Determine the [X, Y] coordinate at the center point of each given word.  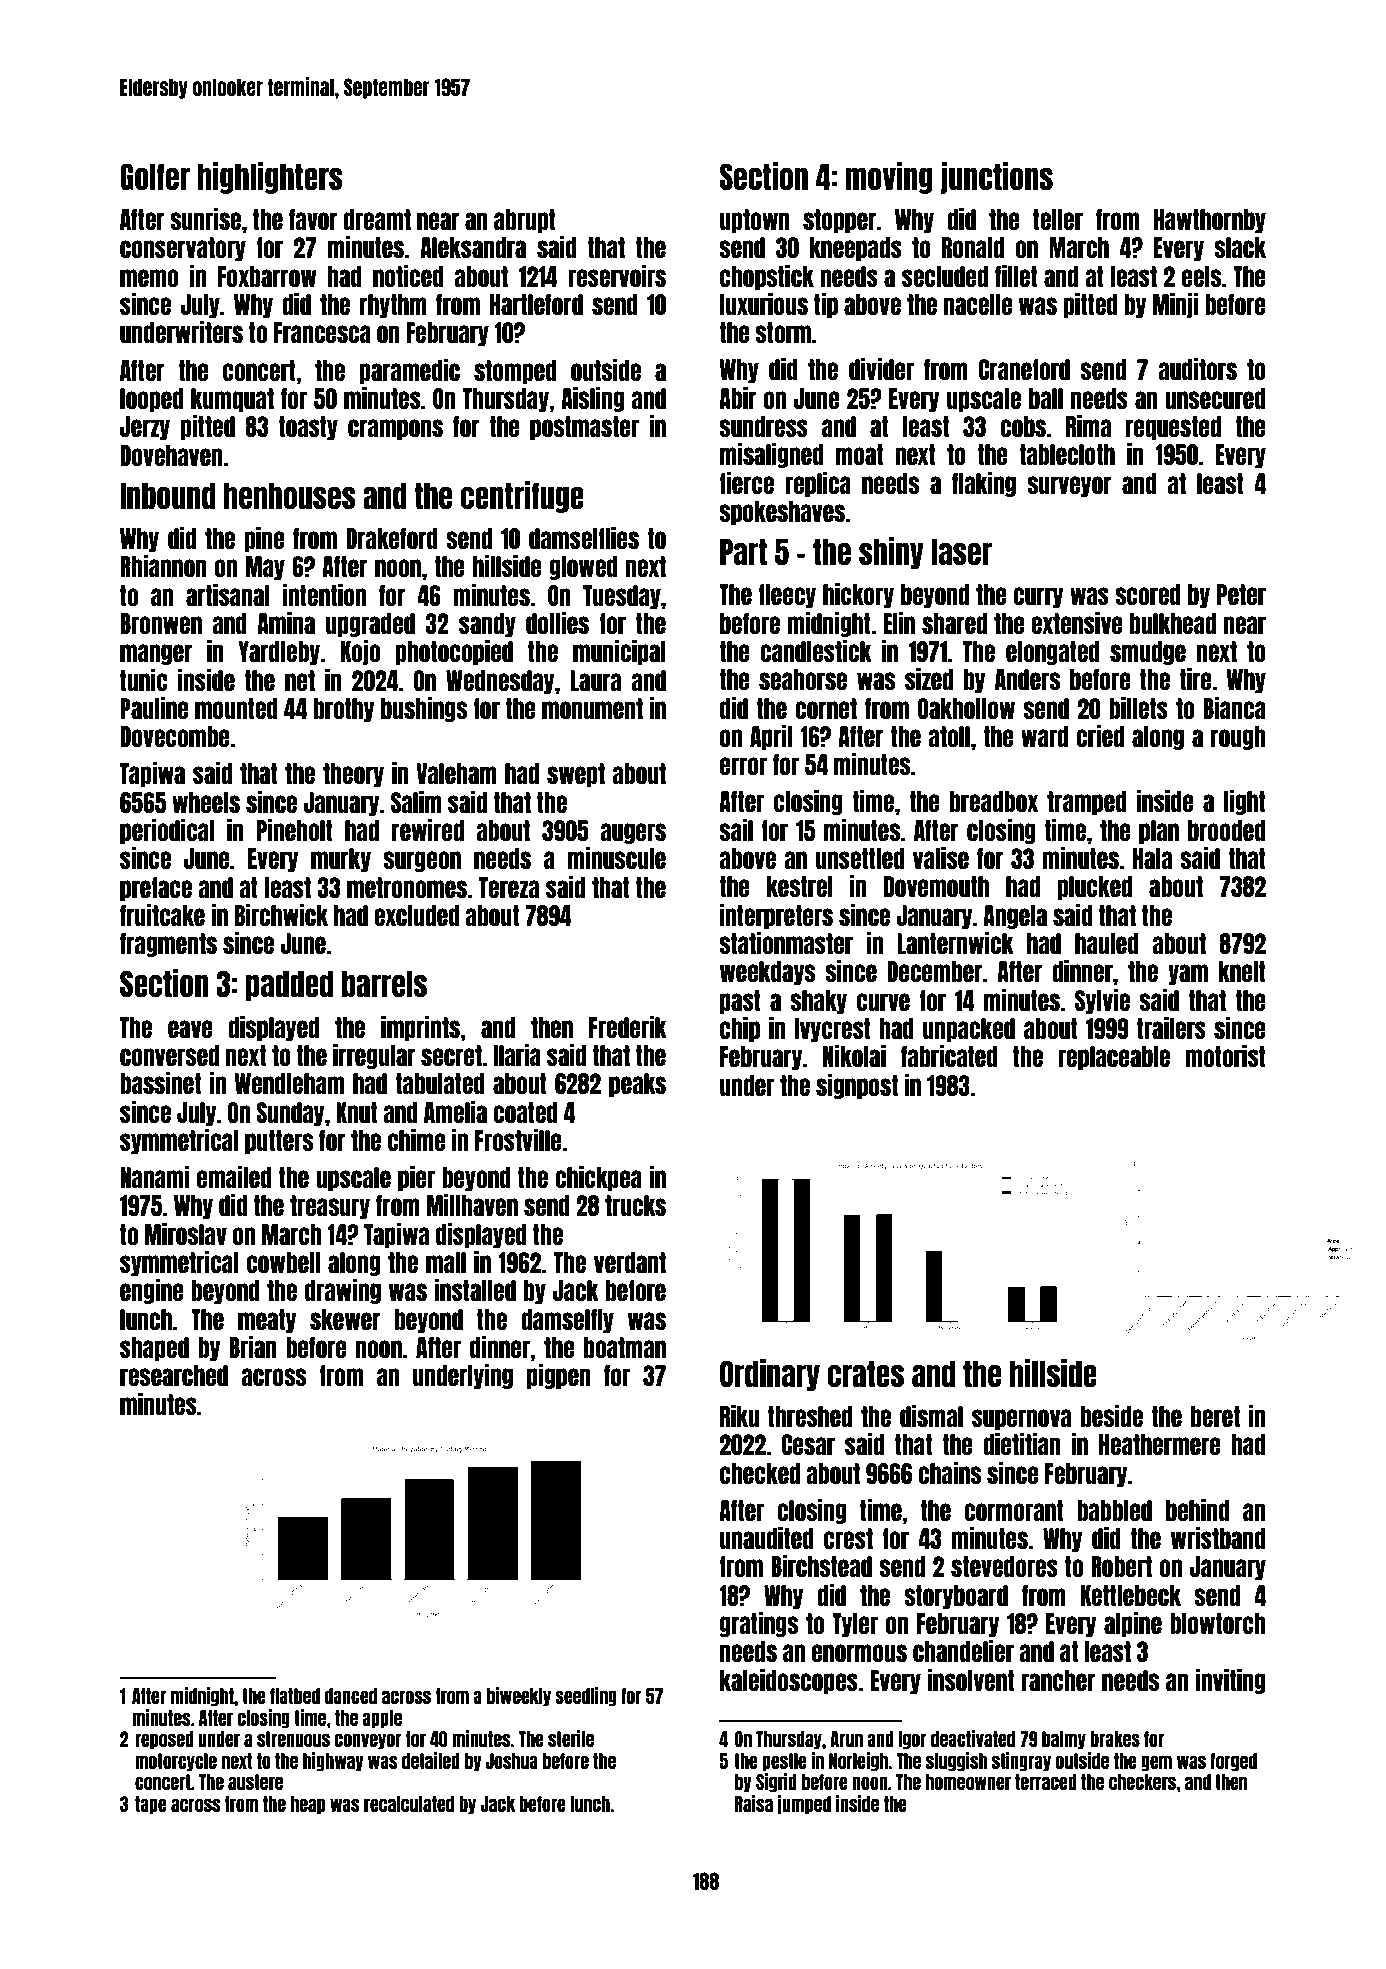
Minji [1176, 305]
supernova [1021, 1419]
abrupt [525, 221]
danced [351, 1696]
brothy [344, 710]
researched [174, 1375]
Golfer [155, 177]
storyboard [956, 1597]
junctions [996, 178]
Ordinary [770, 1375]
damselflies [584, 538]
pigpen [559, 1376]
